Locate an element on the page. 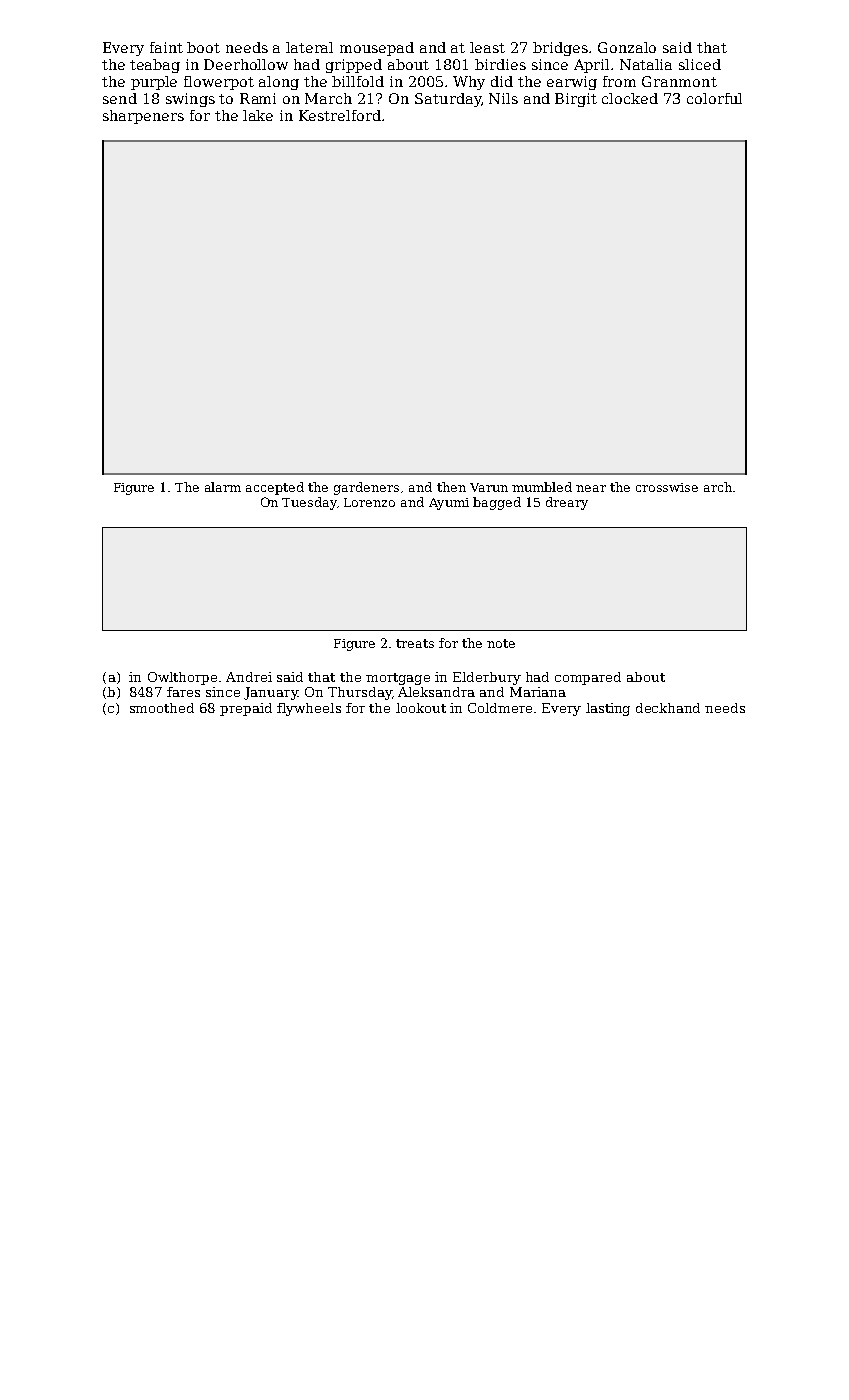 The width and height of the image is (849, 1400). sharpeners is located at coordinates (143, 117).
